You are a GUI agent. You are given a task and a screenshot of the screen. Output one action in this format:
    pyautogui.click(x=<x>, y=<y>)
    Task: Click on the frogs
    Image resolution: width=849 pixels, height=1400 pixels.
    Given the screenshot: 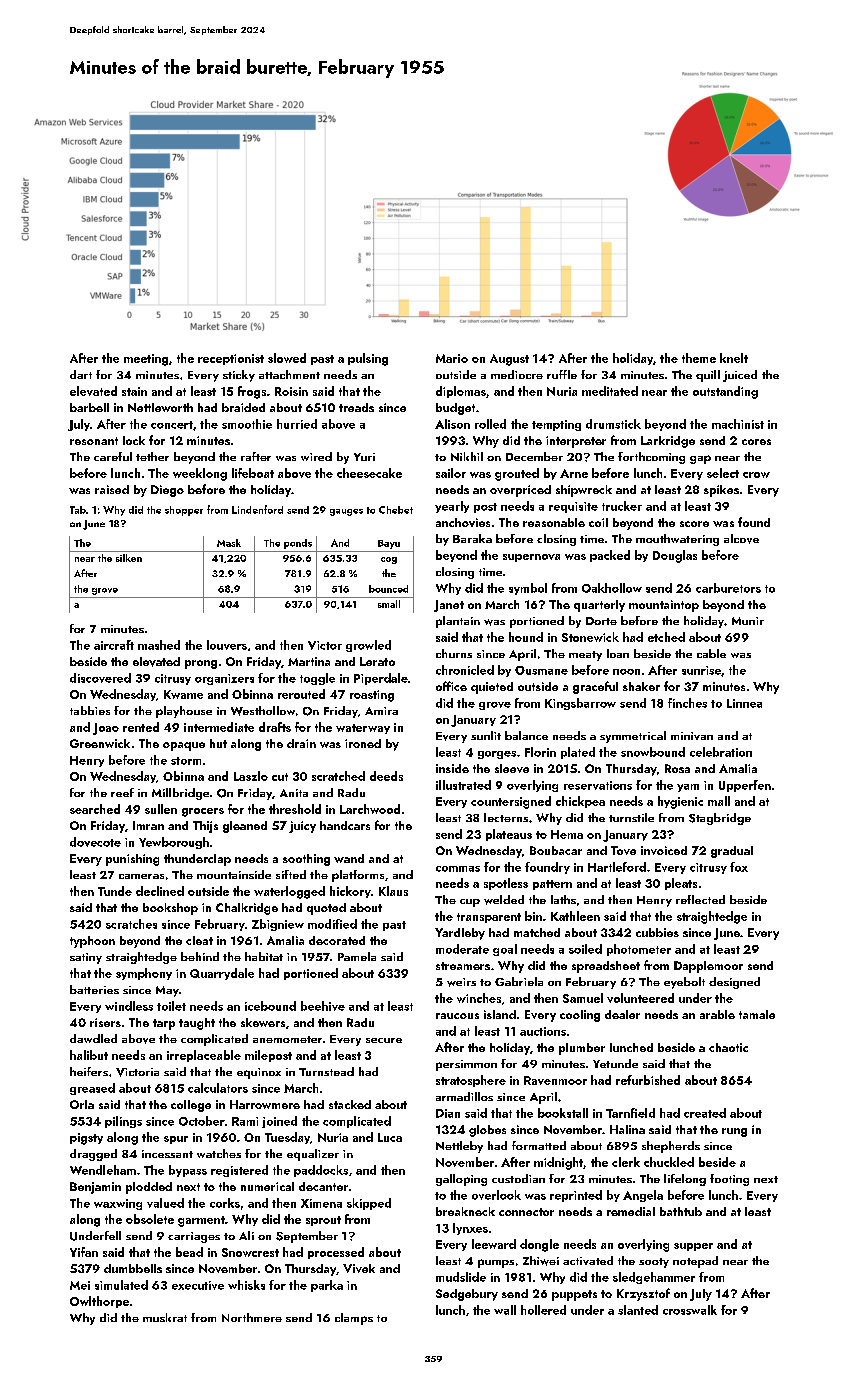 What is the action you would take?
    pyautogui.click(x=252, y=392)
